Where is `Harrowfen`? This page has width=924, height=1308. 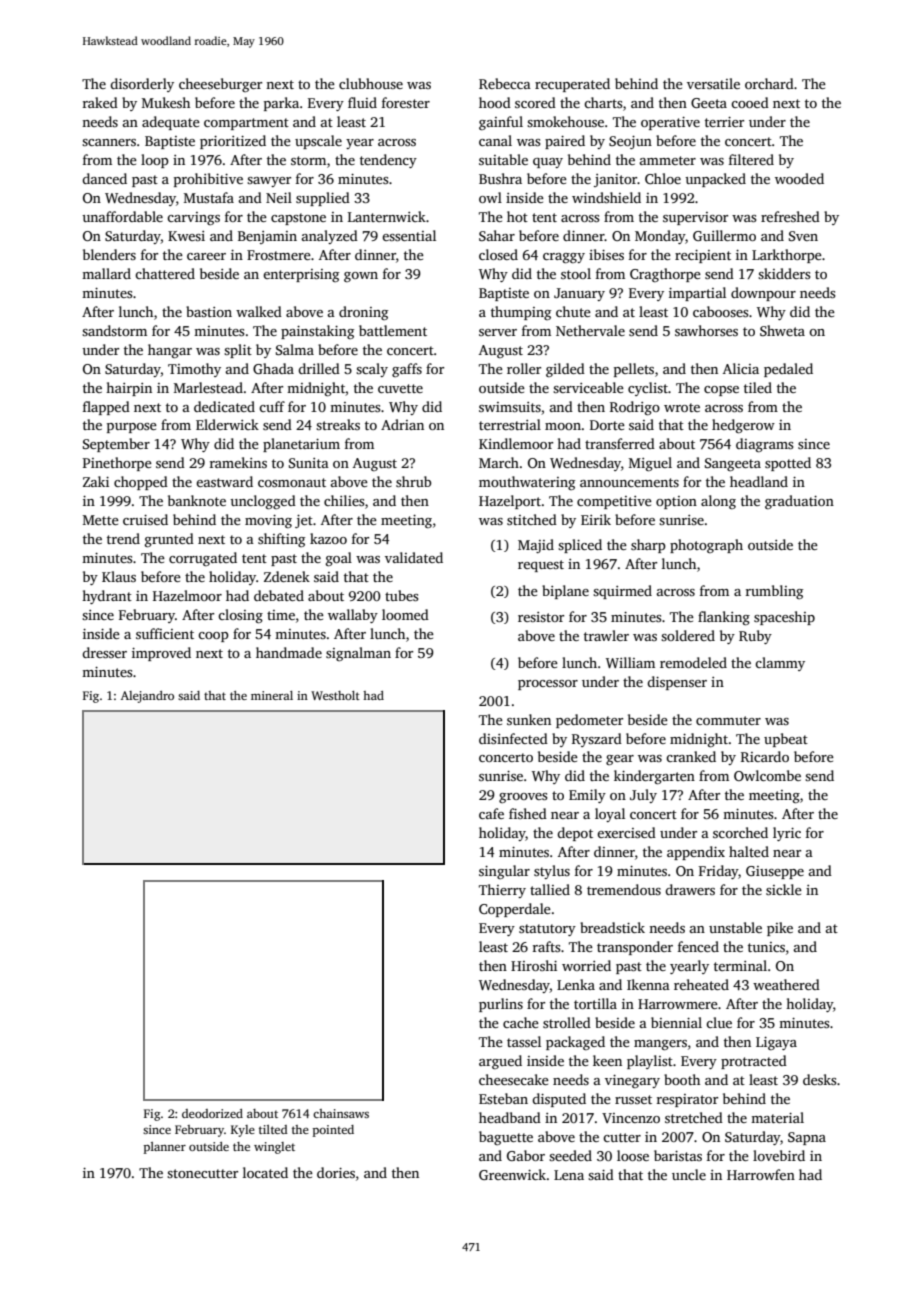
Harrowfen is located at coordinates (761, 1174).
